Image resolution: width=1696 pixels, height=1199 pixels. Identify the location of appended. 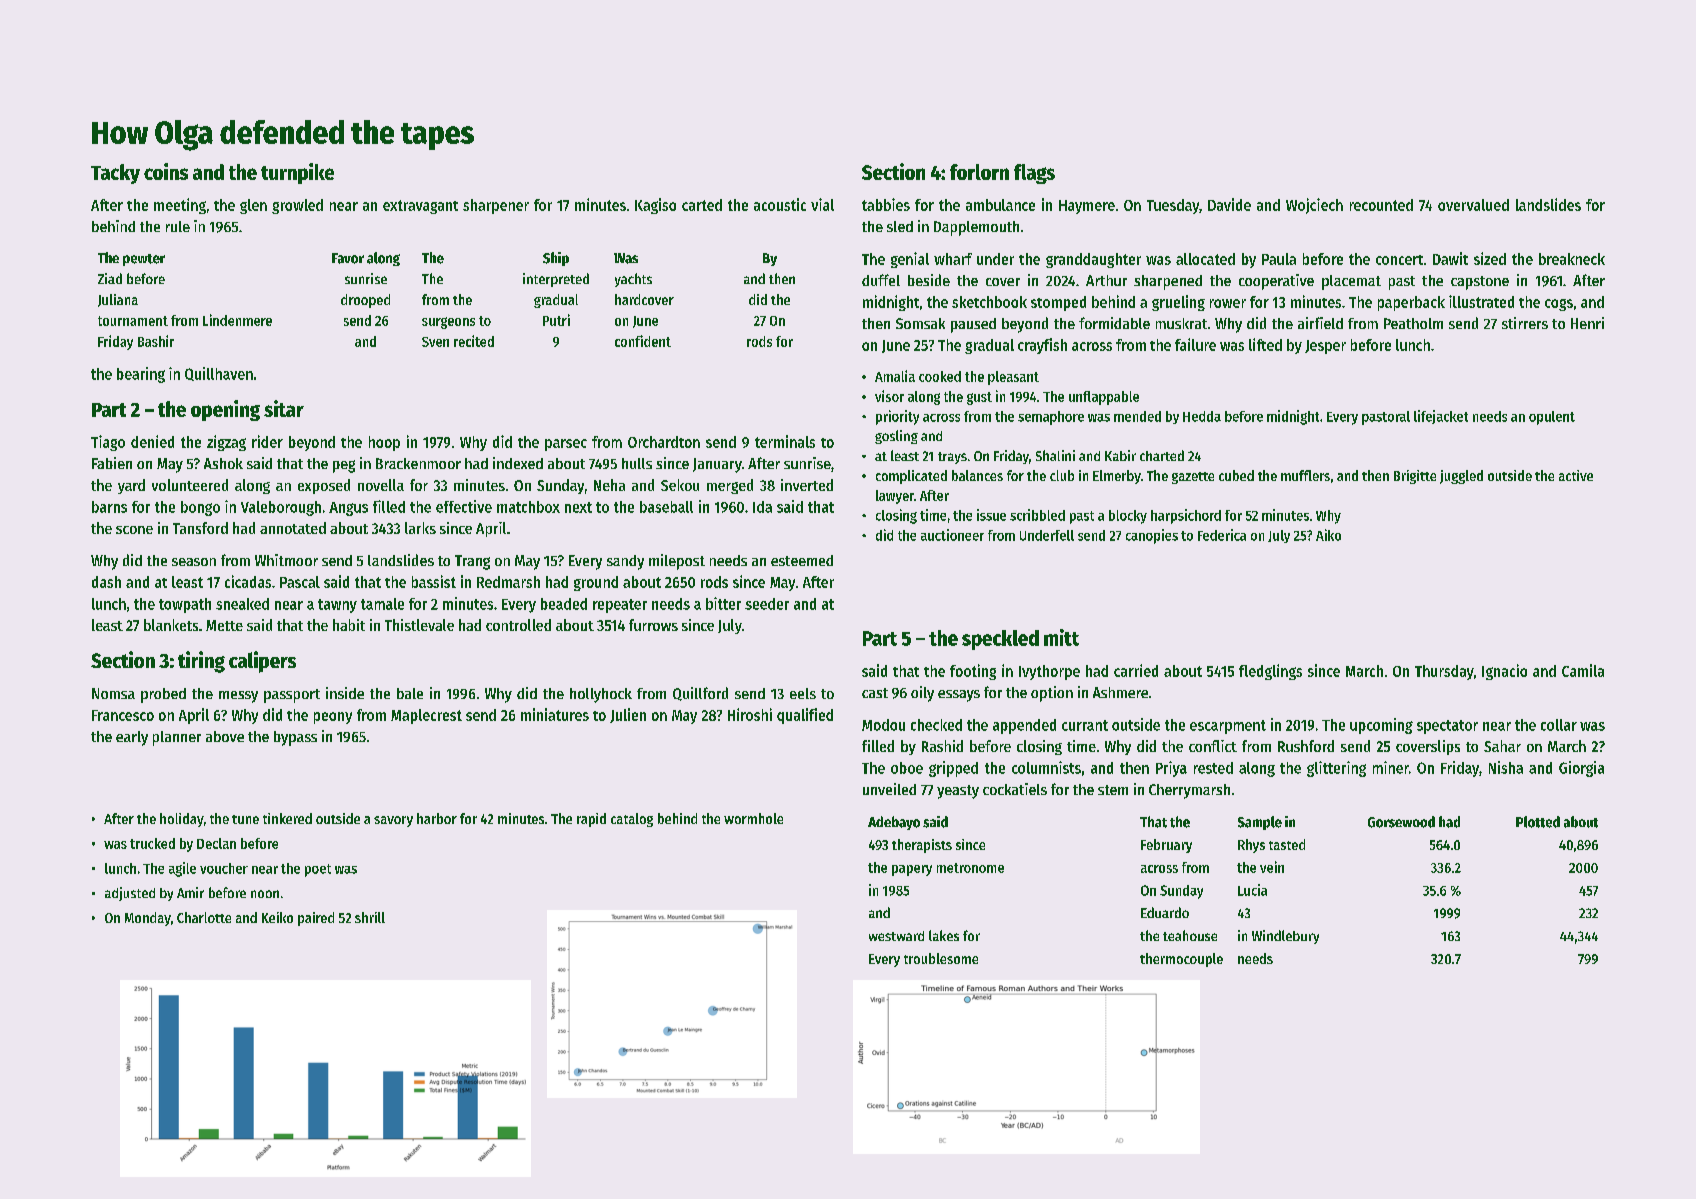
(1024, 726).
